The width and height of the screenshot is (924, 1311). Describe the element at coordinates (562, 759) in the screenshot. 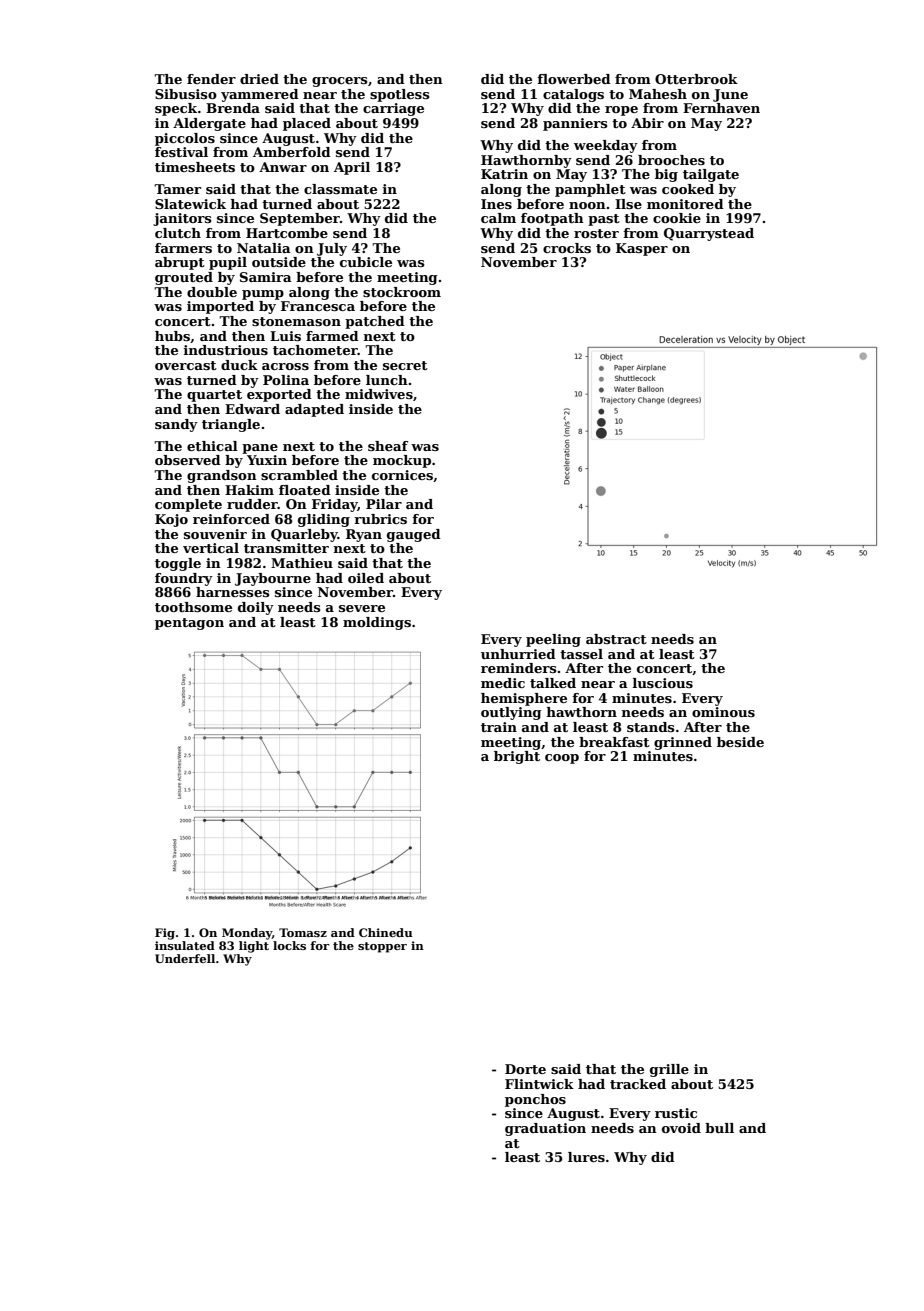

I see `coop` at that location.
